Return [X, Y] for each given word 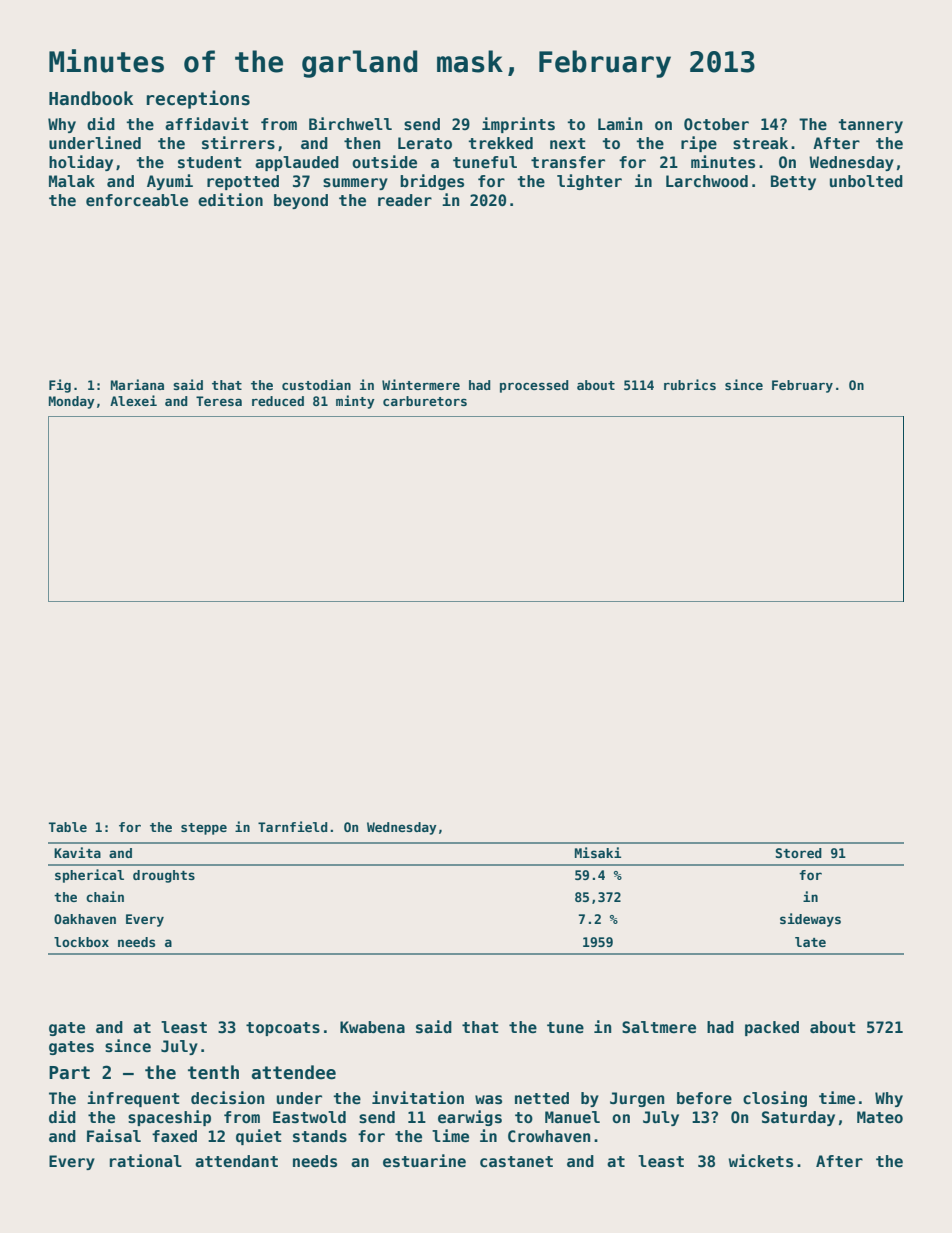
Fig [60, 386]
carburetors [425, 401]
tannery [870, 126]
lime [450, 1136]
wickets [760, 1161]
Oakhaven [85, 919]
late [810, 942]
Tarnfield [293, 826]
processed [534, 386]
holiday [81, 163]
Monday [72, 402]
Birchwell [350, 124]
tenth [213, 1072]
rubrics [690, 384]
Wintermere [421, 384]
